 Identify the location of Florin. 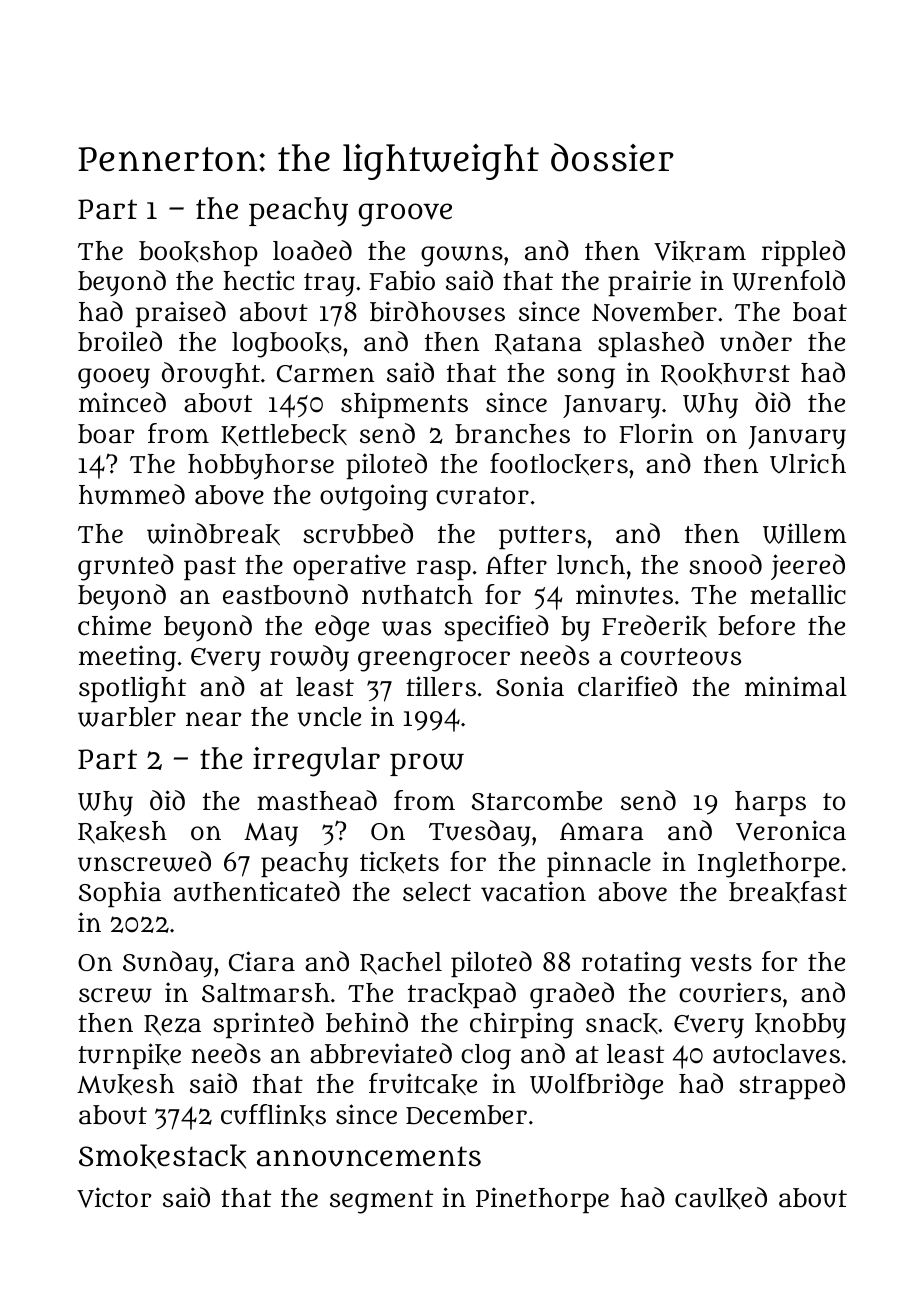
(656, 433).
